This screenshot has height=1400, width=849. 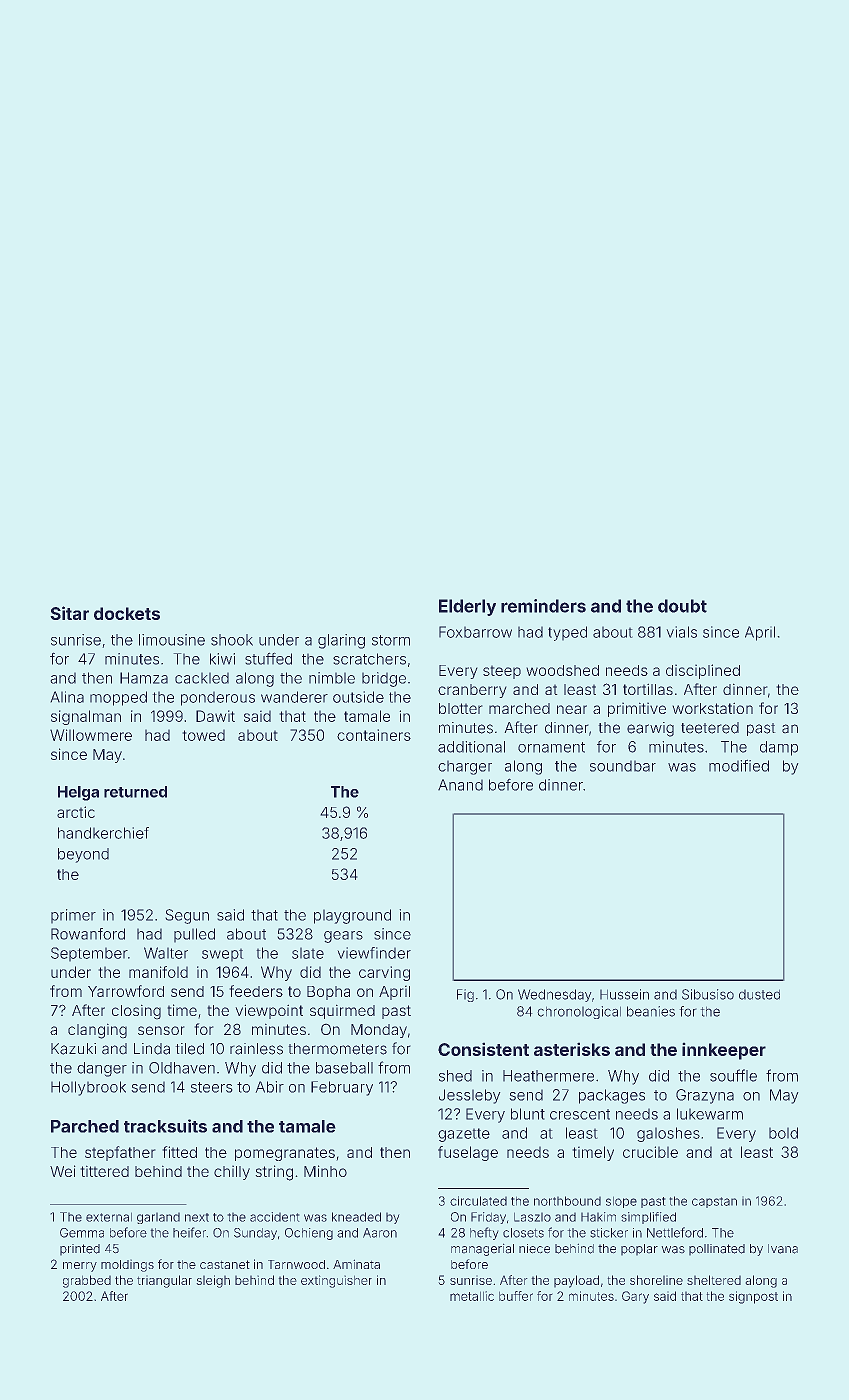 What do you see at coordinates (708, 994) in the screenshot?
I see `Sibusiso` at bounding box center [708, 994].
